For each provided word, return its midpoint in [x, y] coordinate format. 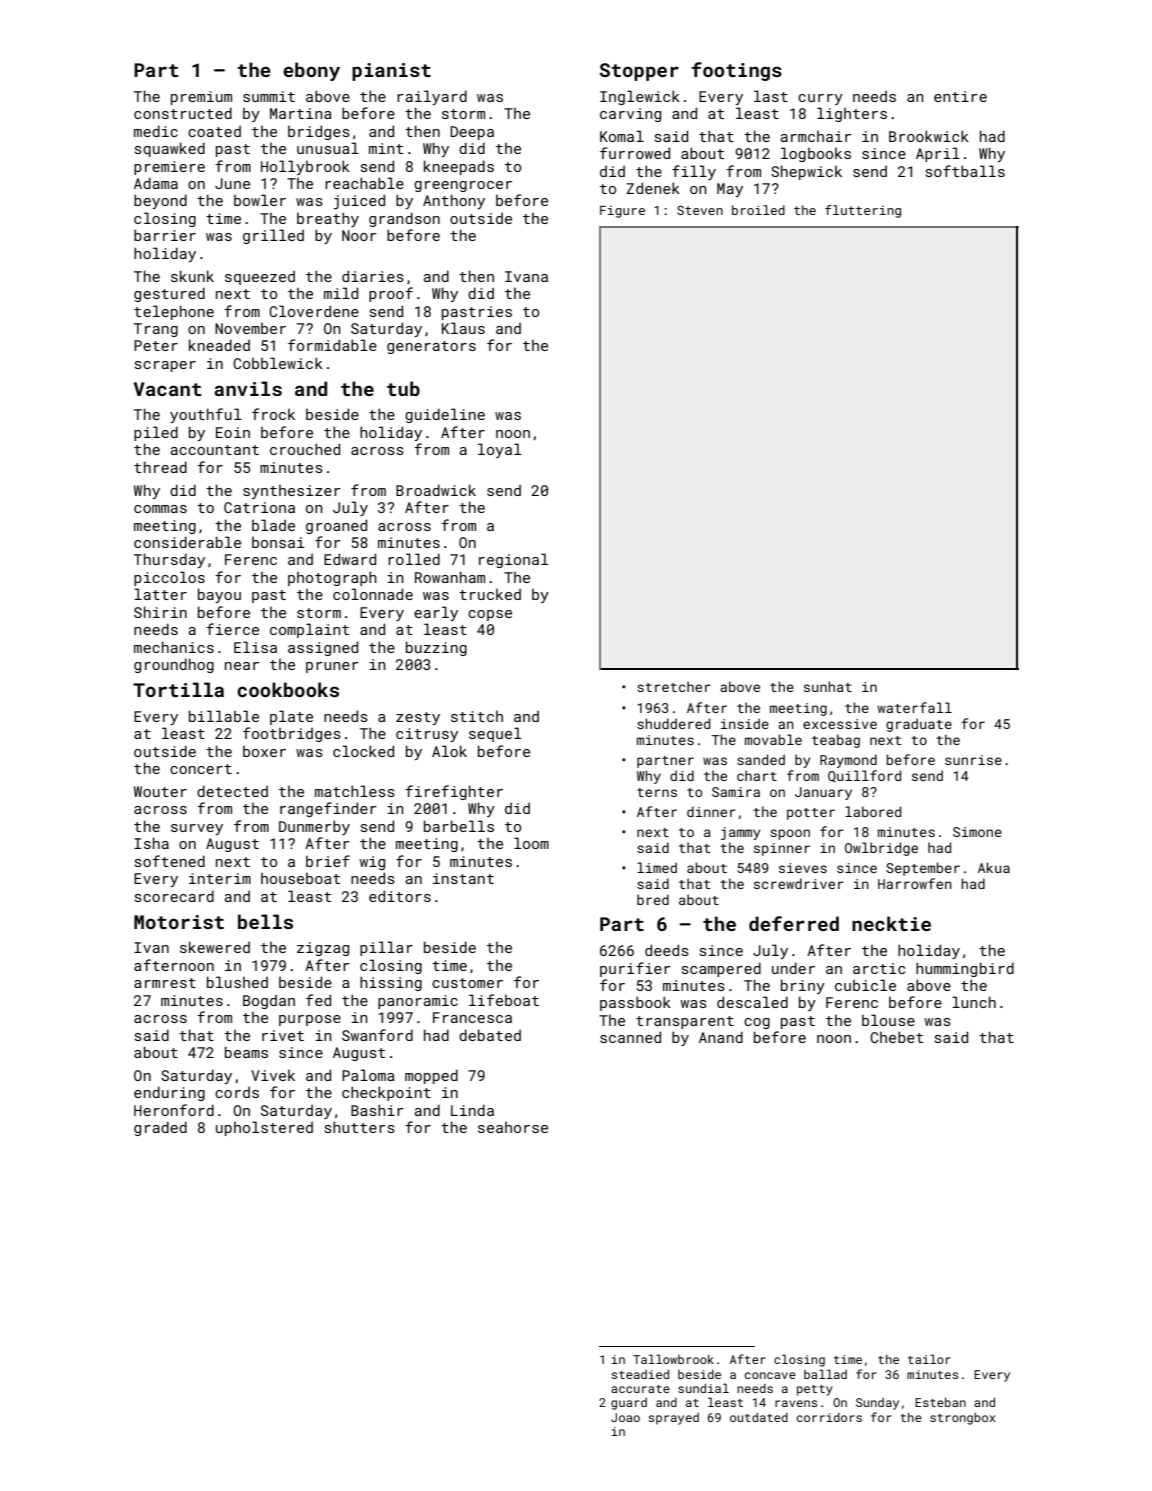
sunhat [828, 686]
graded [160, 1128]
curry [820, 99]
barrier [165, 235]
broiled [758, 210]
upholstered [264, 1128]
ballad [825, 1374]
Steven [700, 210]
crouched [305, 449]
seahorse [513, 1127]
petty [815, 1390]
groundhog [174, 665]
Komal [622, 136]
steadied [640, 1374]
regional [514, 560]
